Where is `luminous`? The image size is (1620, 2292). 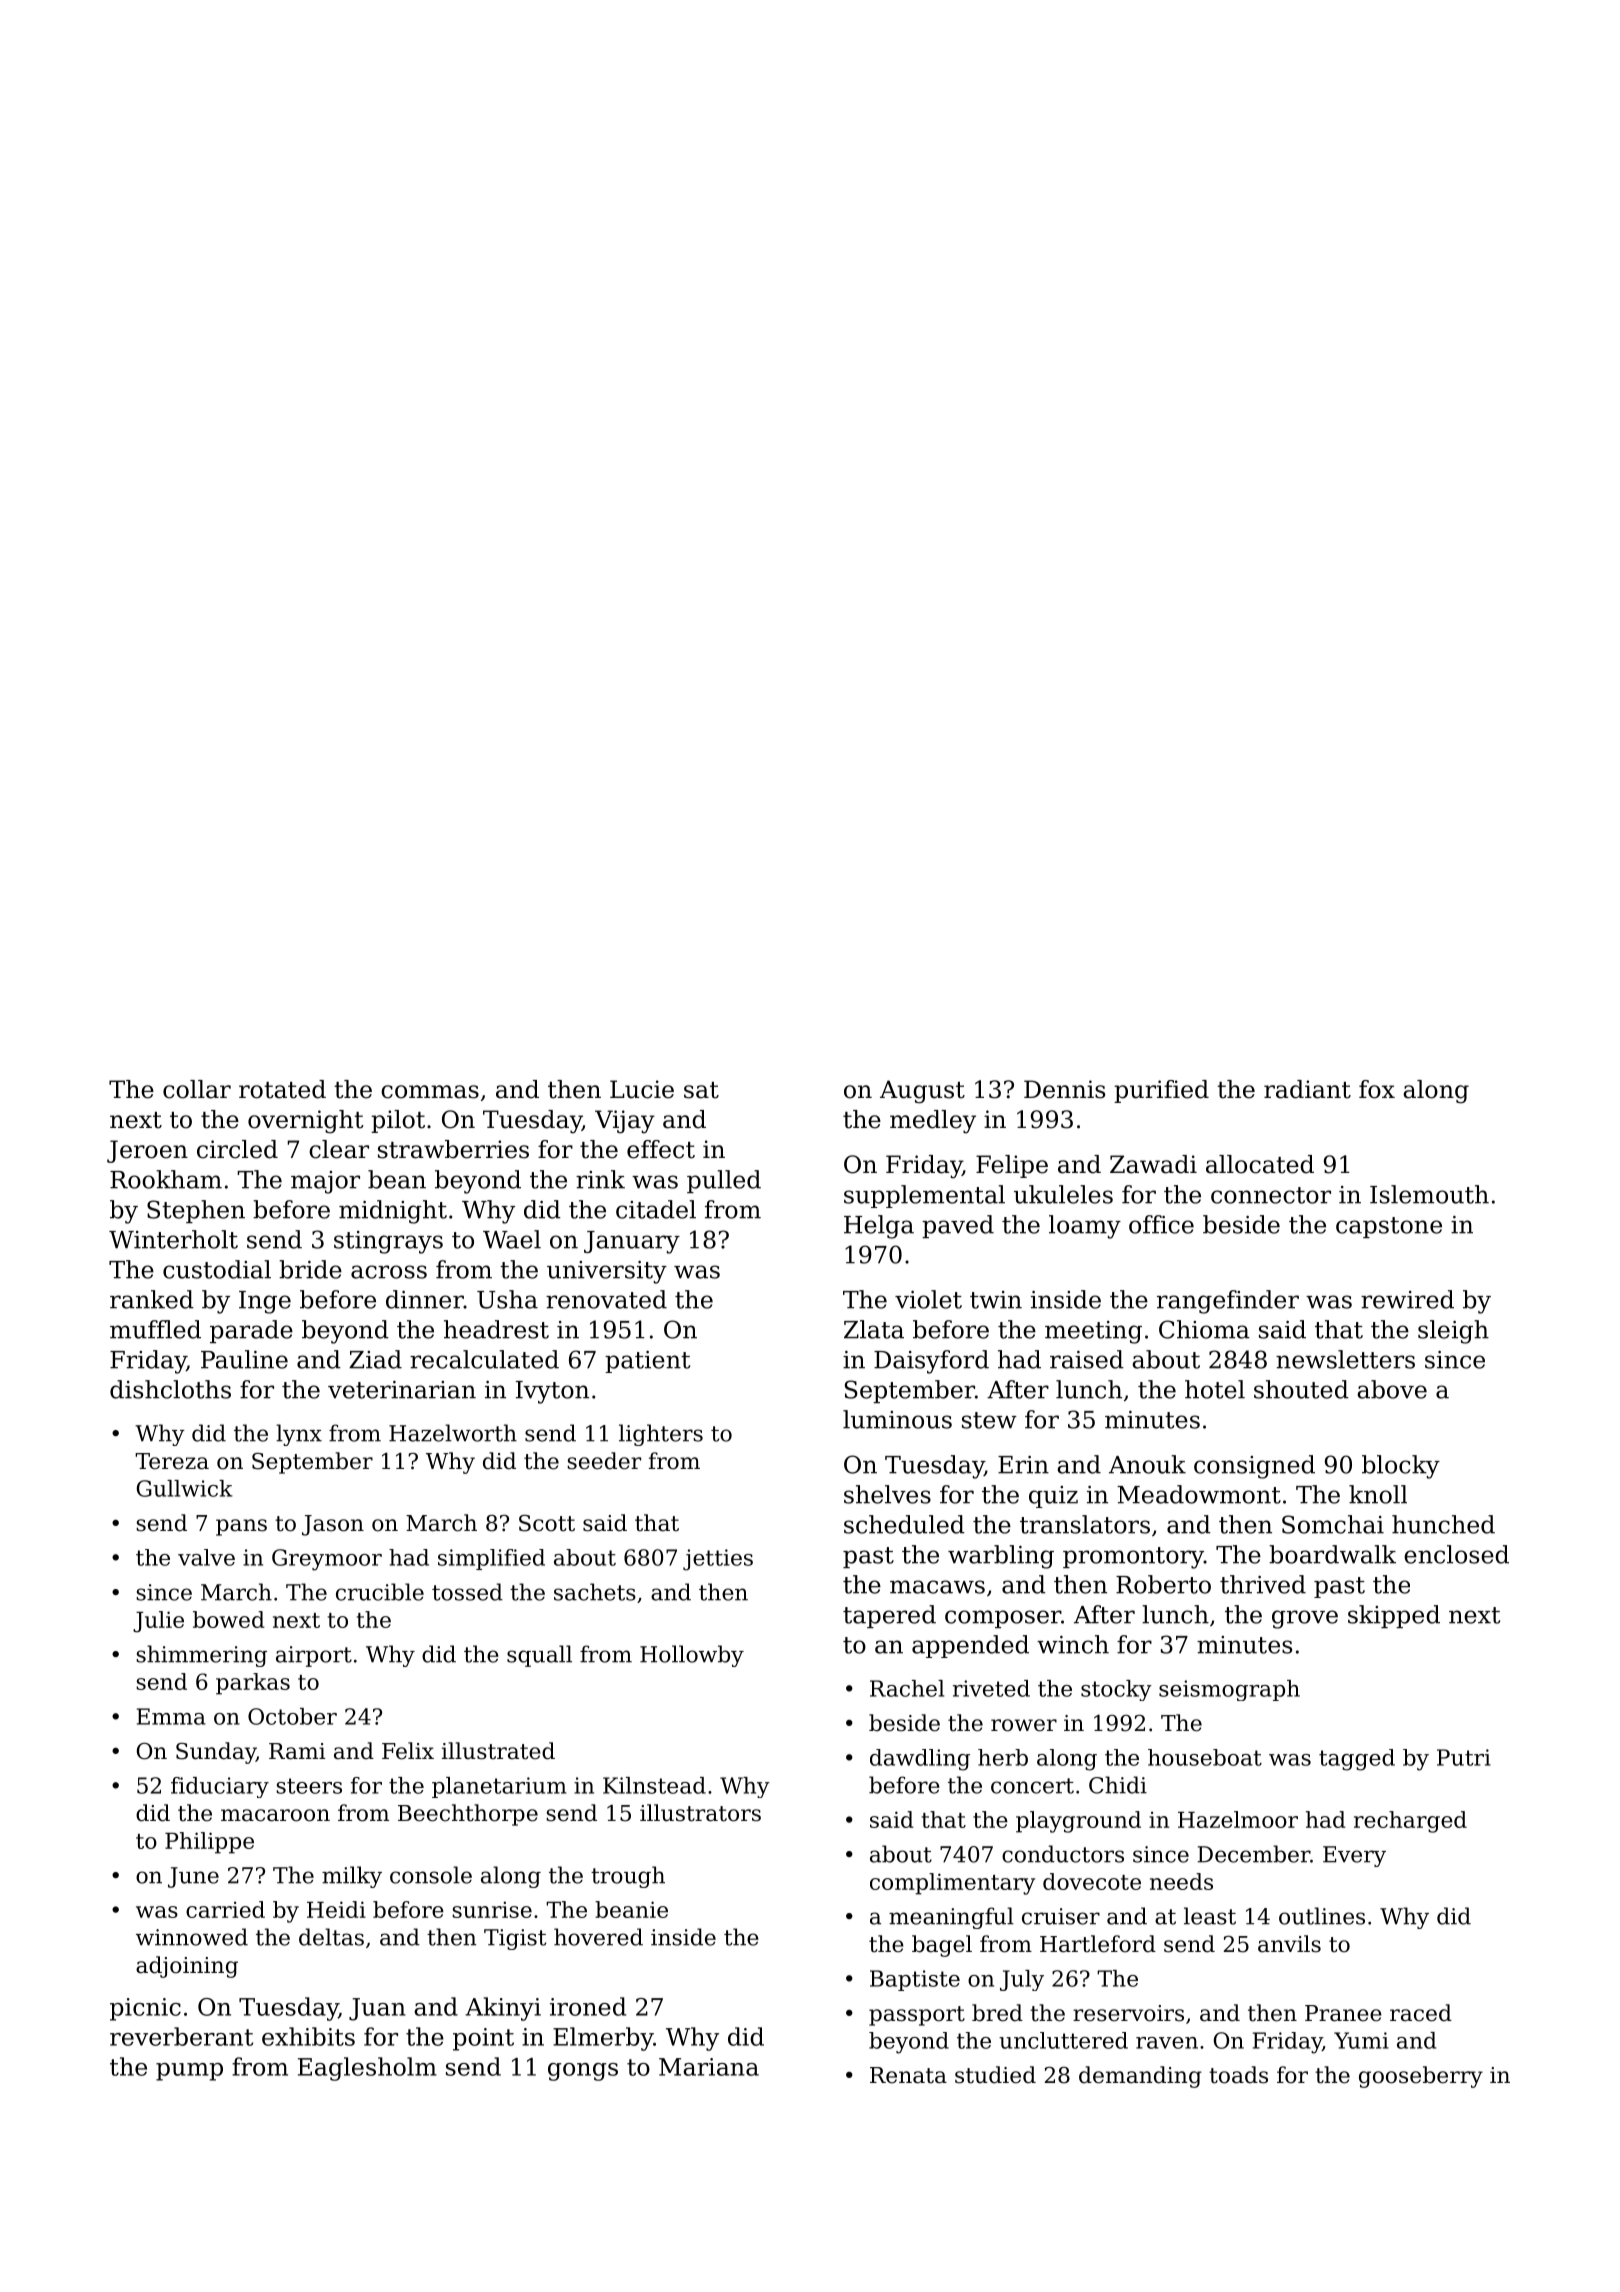
luminous is located at coordinates (897, 1419).
